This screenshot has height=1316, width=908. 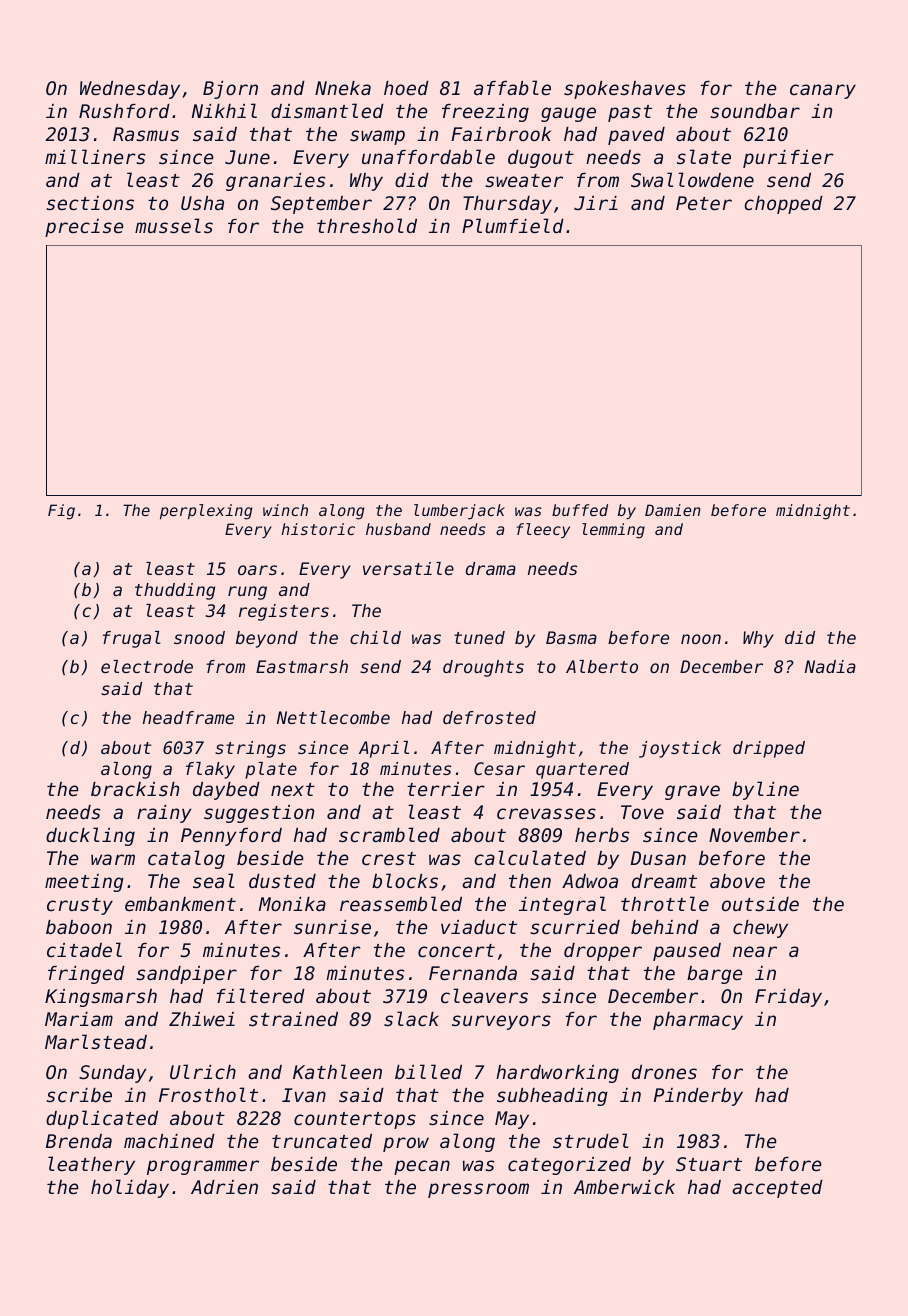 What do you see at coordinates (783, 205) in the screenshot?
I see `chopped` at bounding box center [783, 205].
